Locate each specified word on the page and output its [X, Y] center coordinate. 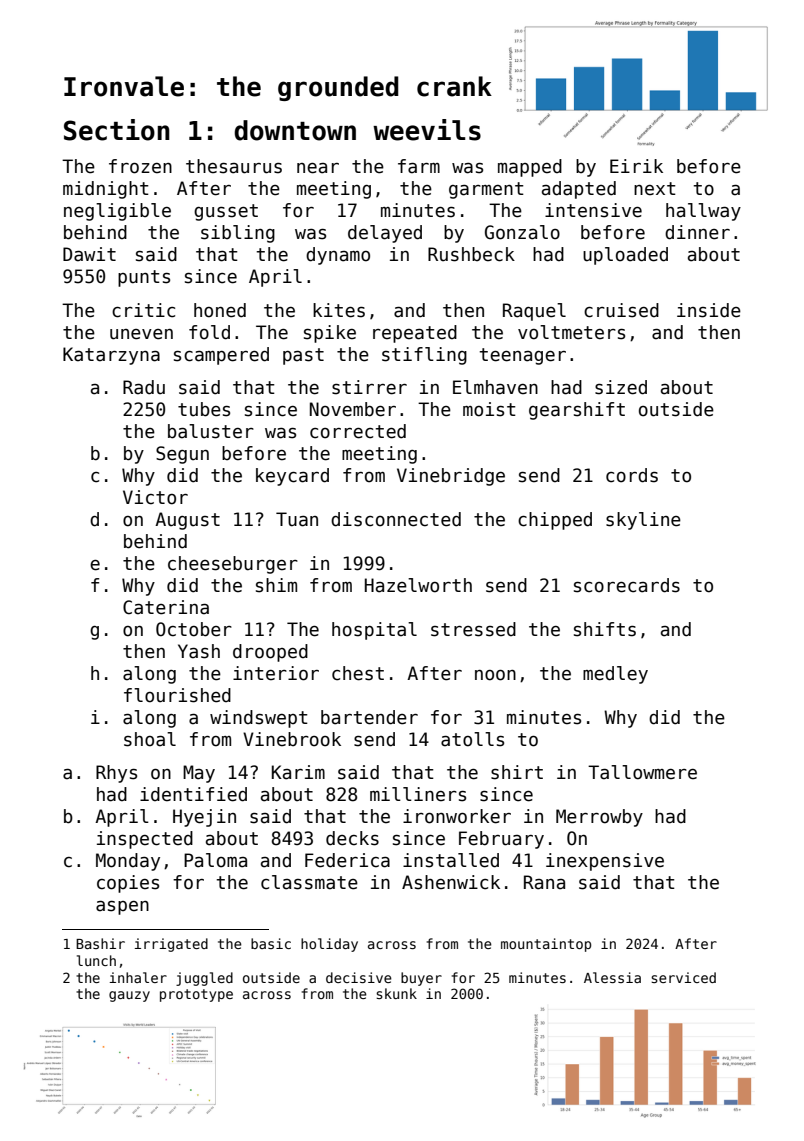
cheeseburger [233, 565]
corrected [358, 431]
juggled [204, 979]
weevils [427, 130]
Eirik [636, 166]
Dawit [89, 254]
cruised [621, 310]
